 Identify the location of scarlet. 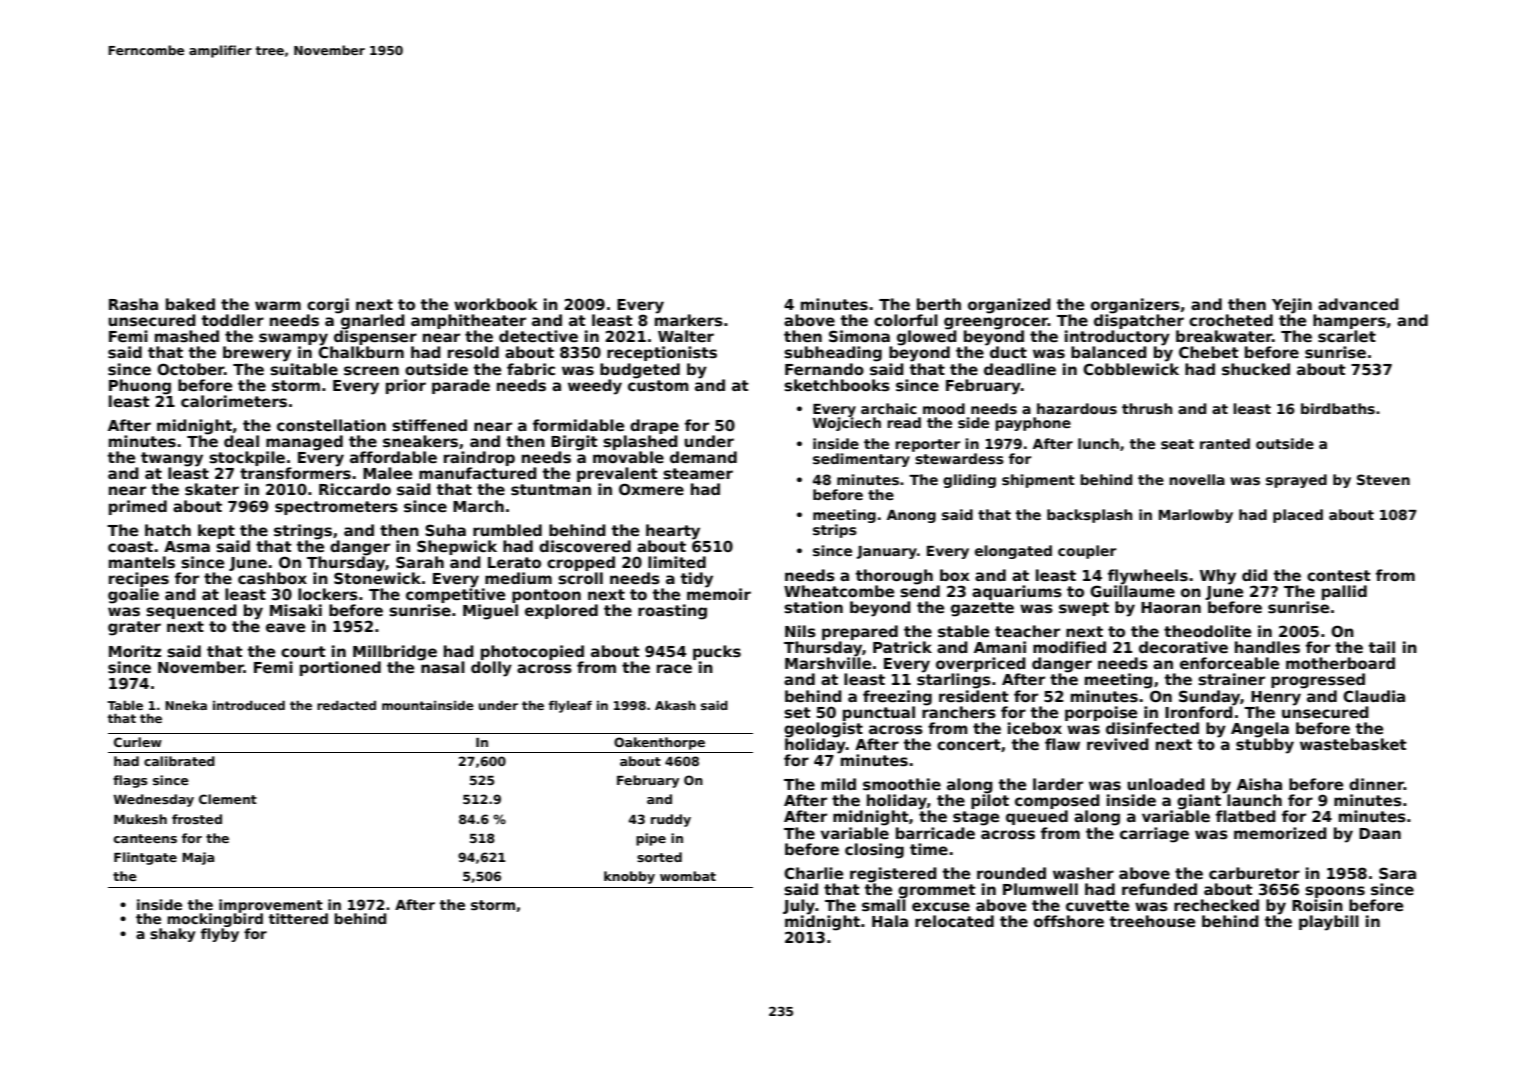
(1347, 336).
